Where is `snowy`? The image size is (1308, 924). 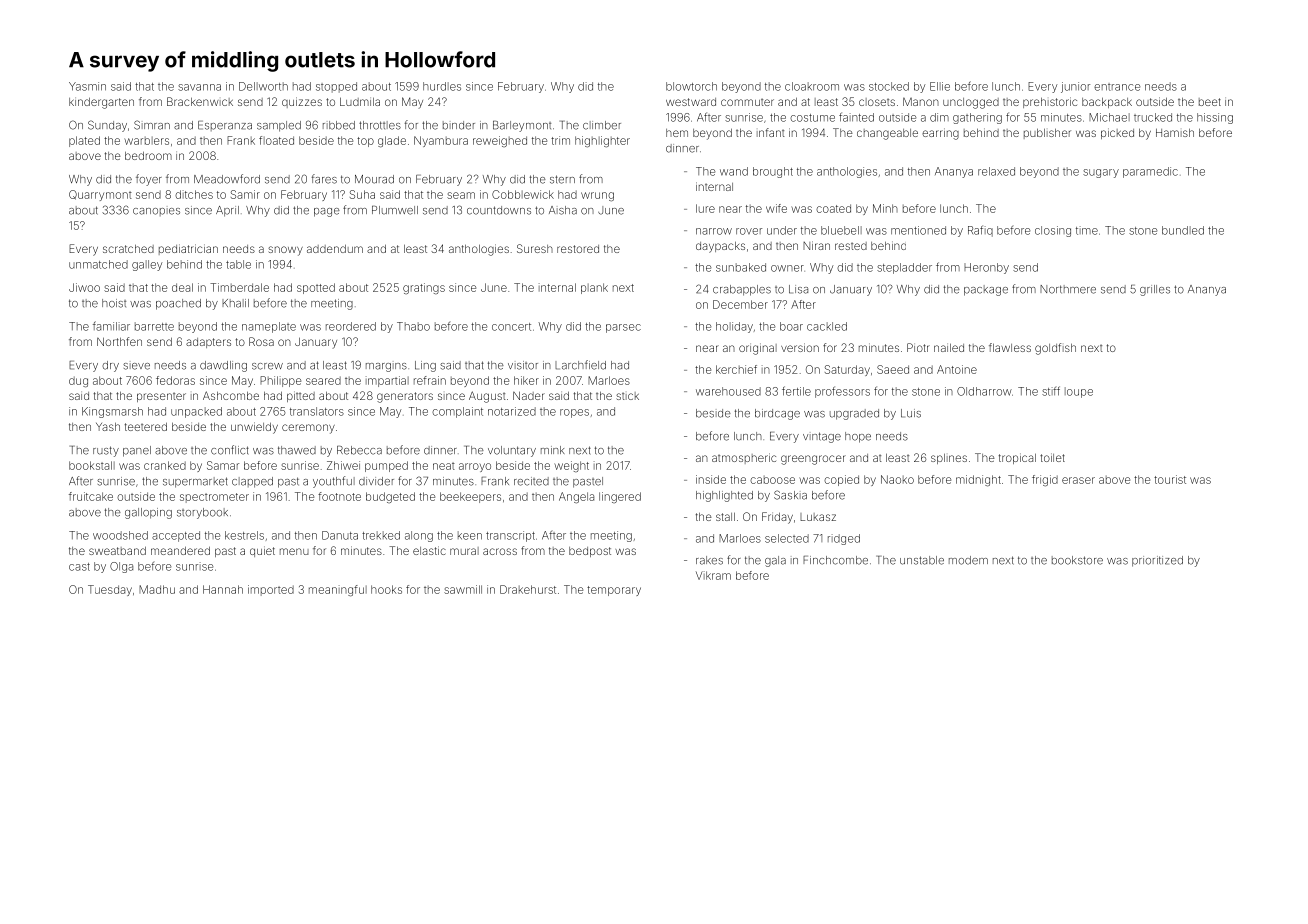
snowy is located at coordinates (285, 251).
